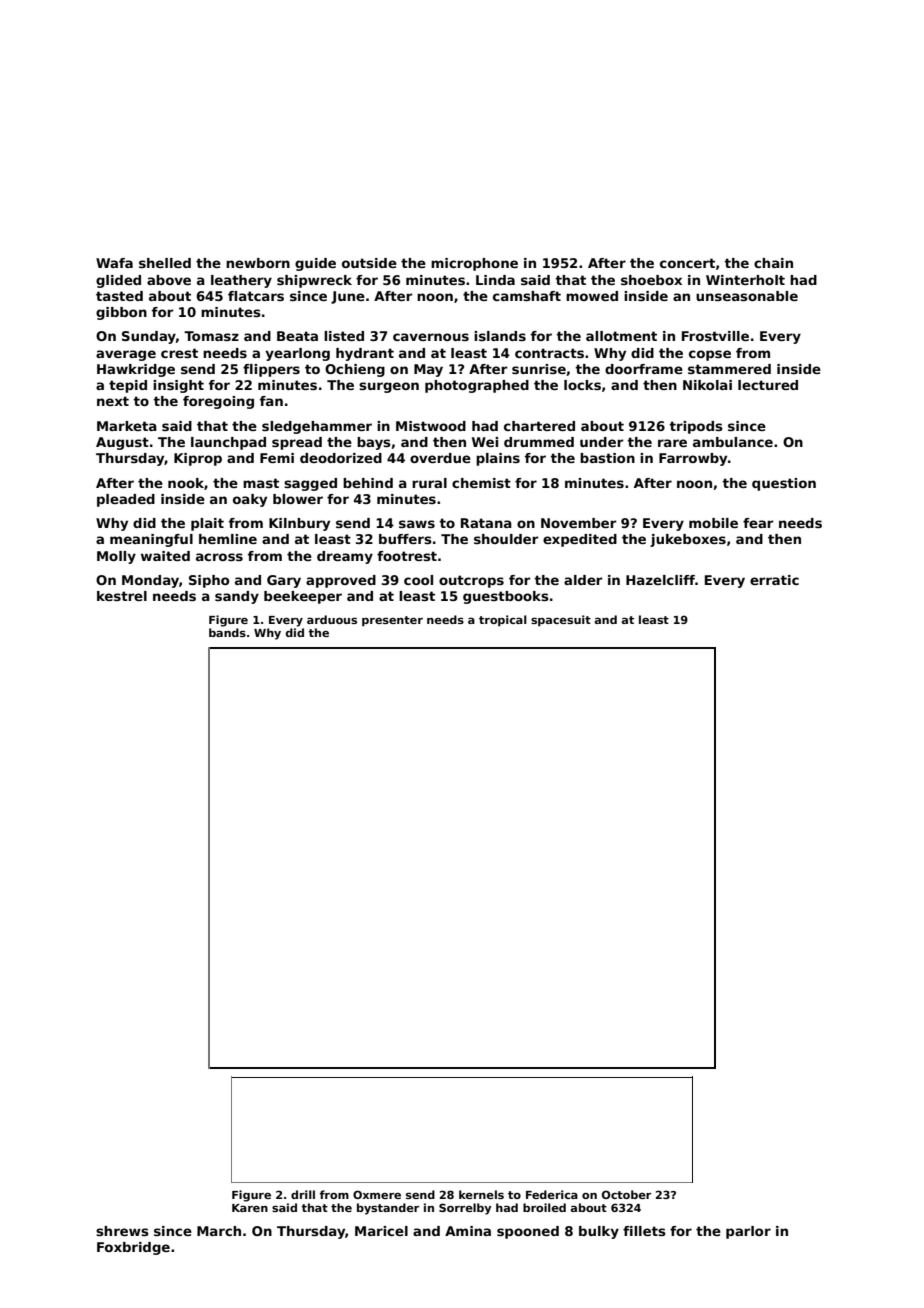 The width and height of the document is (924, 1308). I want to click on shelled, so click(165, 263).
